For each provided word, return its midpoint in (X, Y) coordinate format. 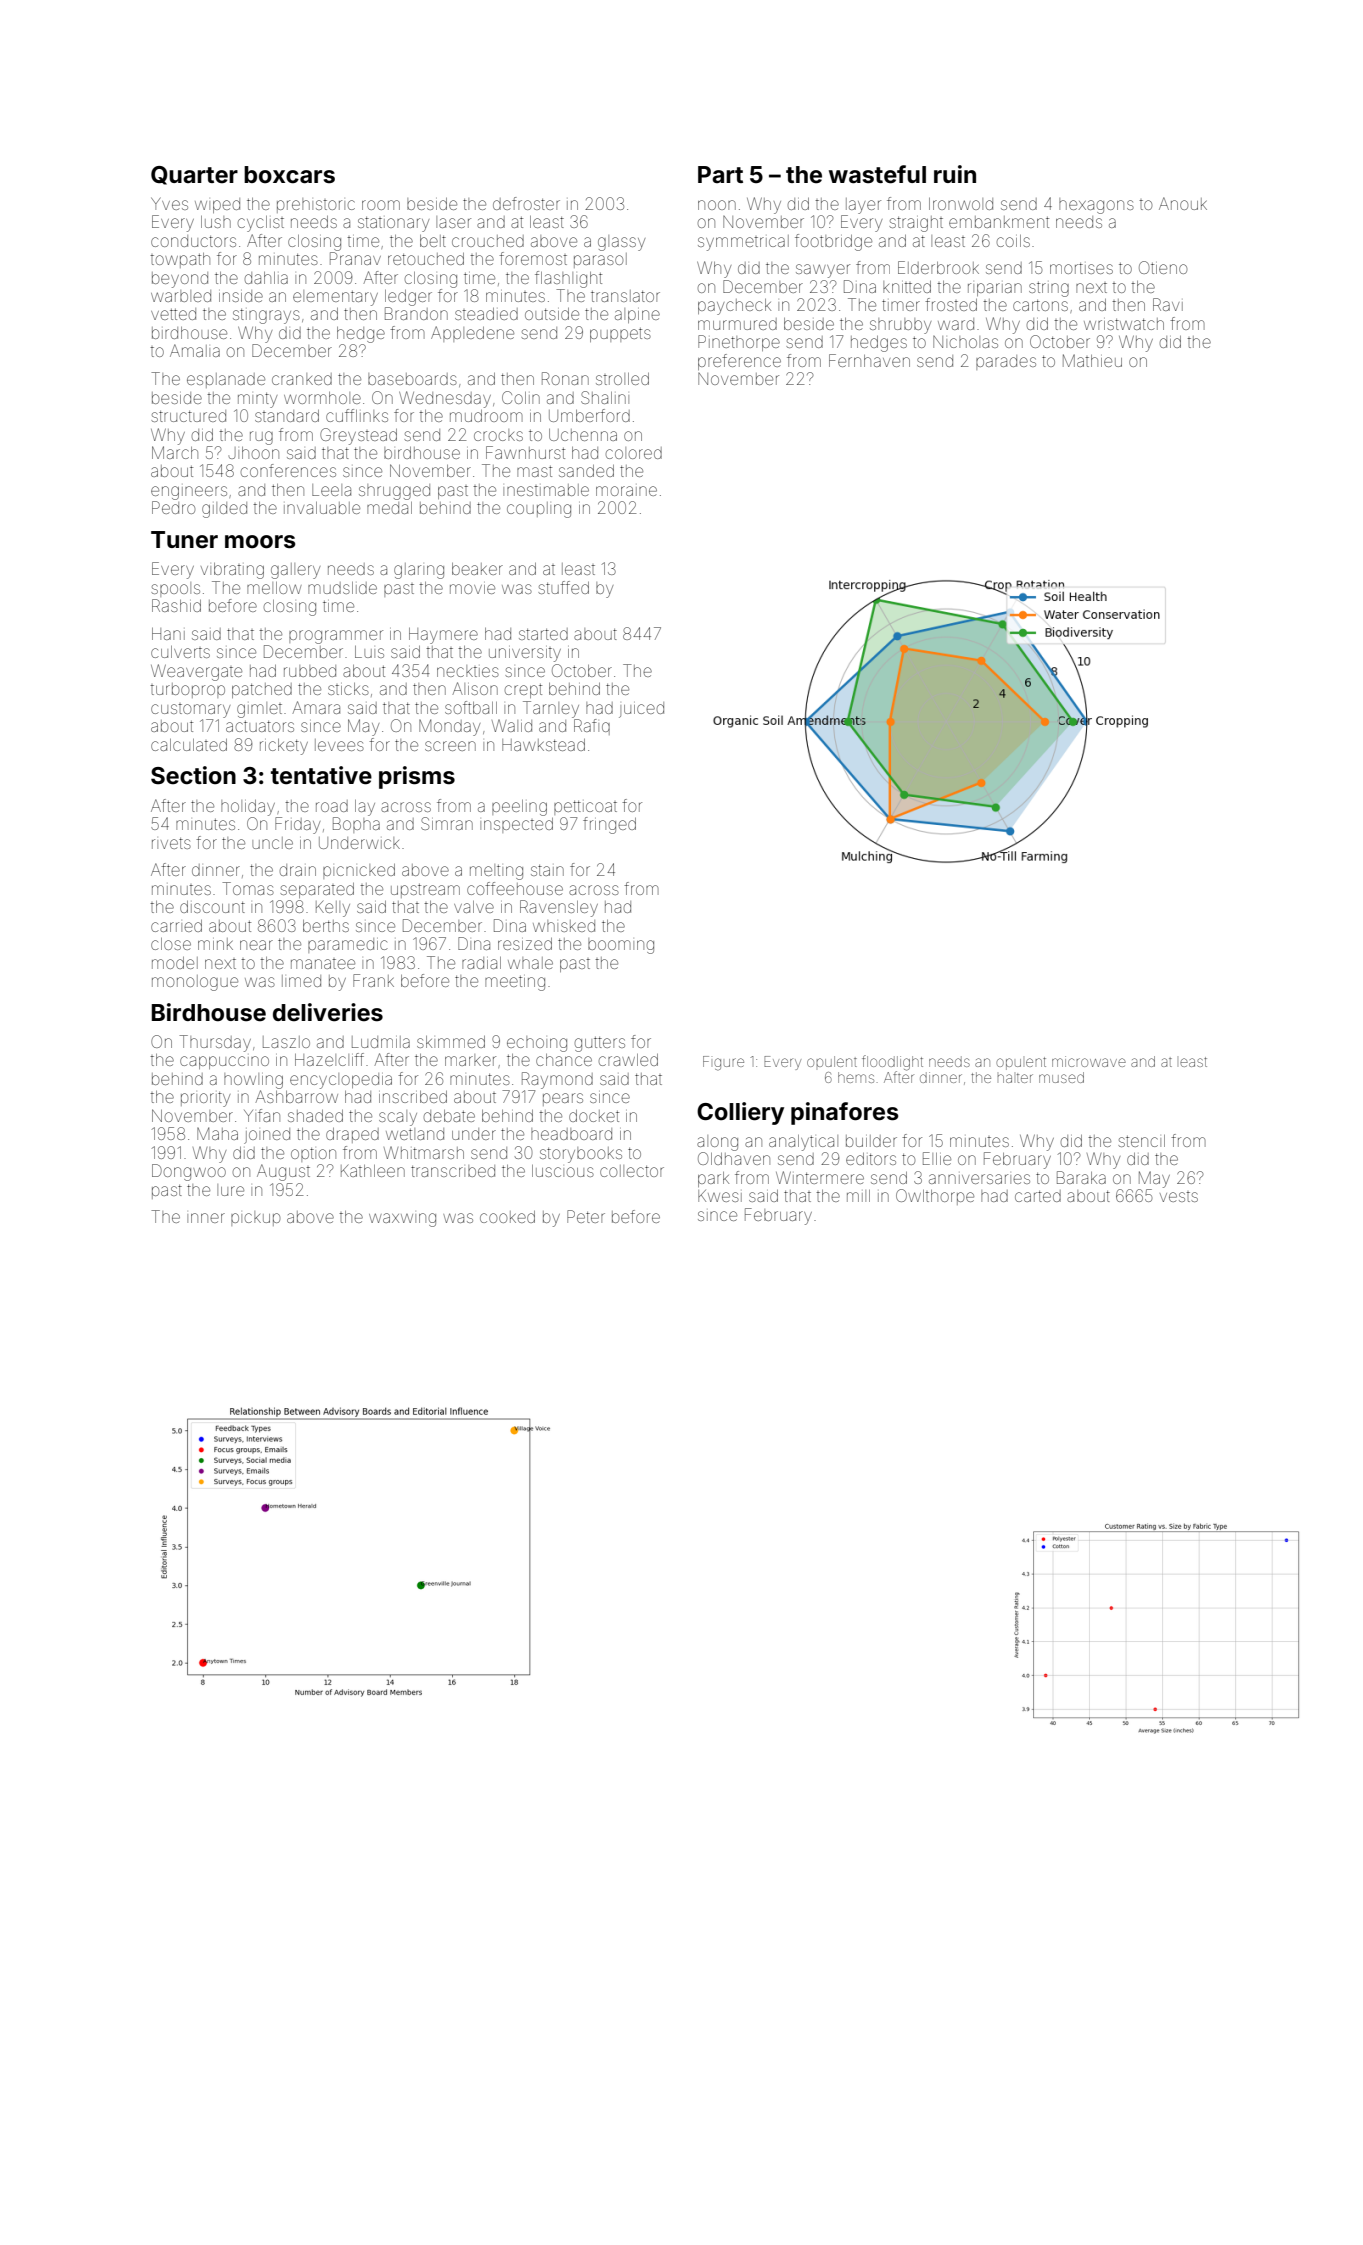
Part (720, 174)
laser (453, 222)
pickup (255, 1218)
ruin (955, 174)
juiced (641, 710)
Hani (168, 634)
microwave (1089, 1061)
